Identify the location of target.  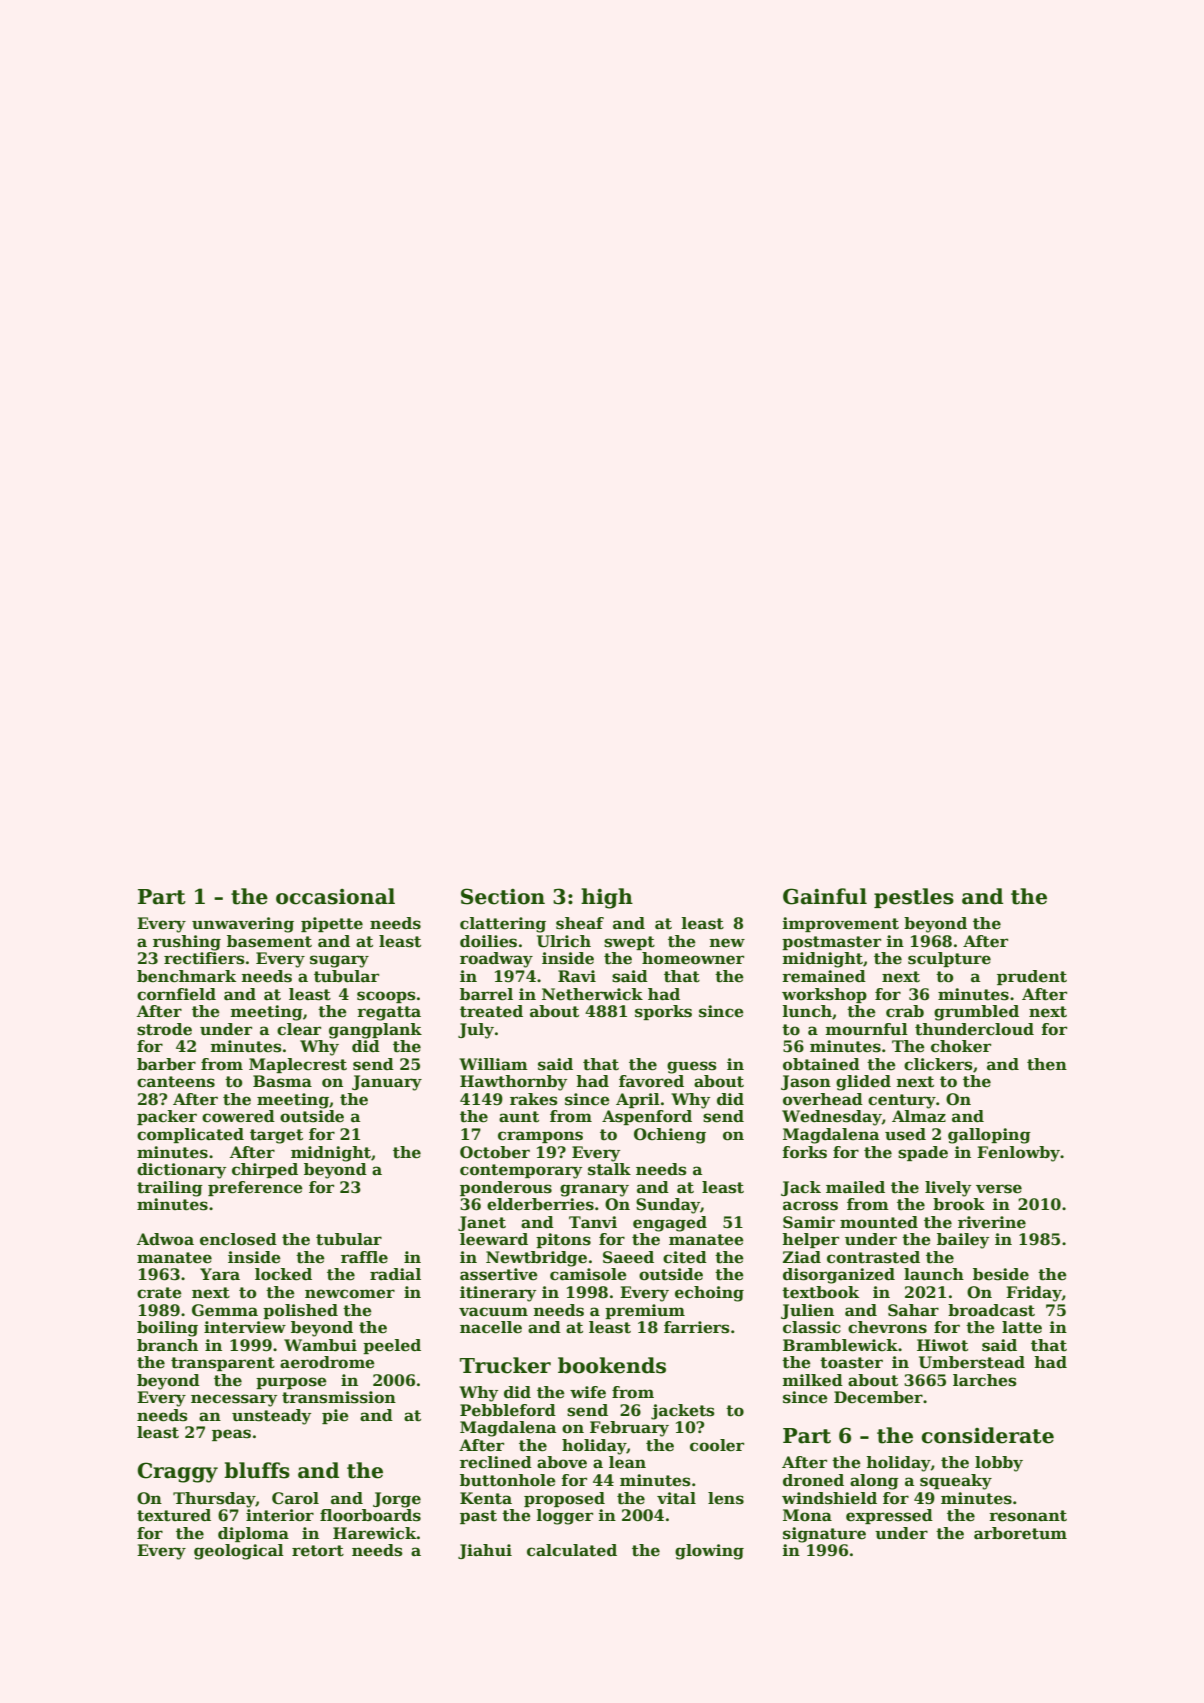
(276, 1136).
